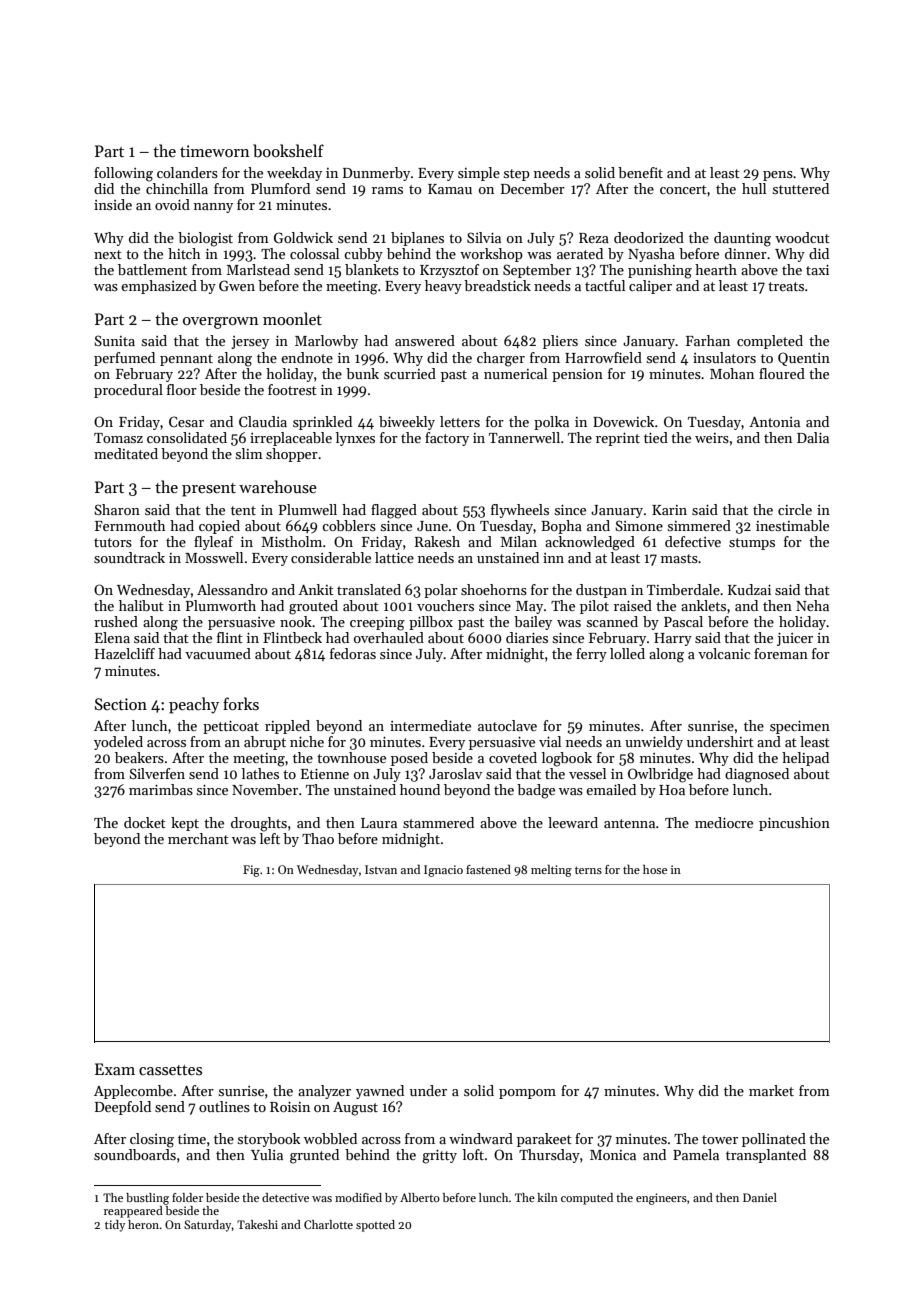  Describe the element at coordinates (479, 174) in the screenshot. I see `simple` at that location.
